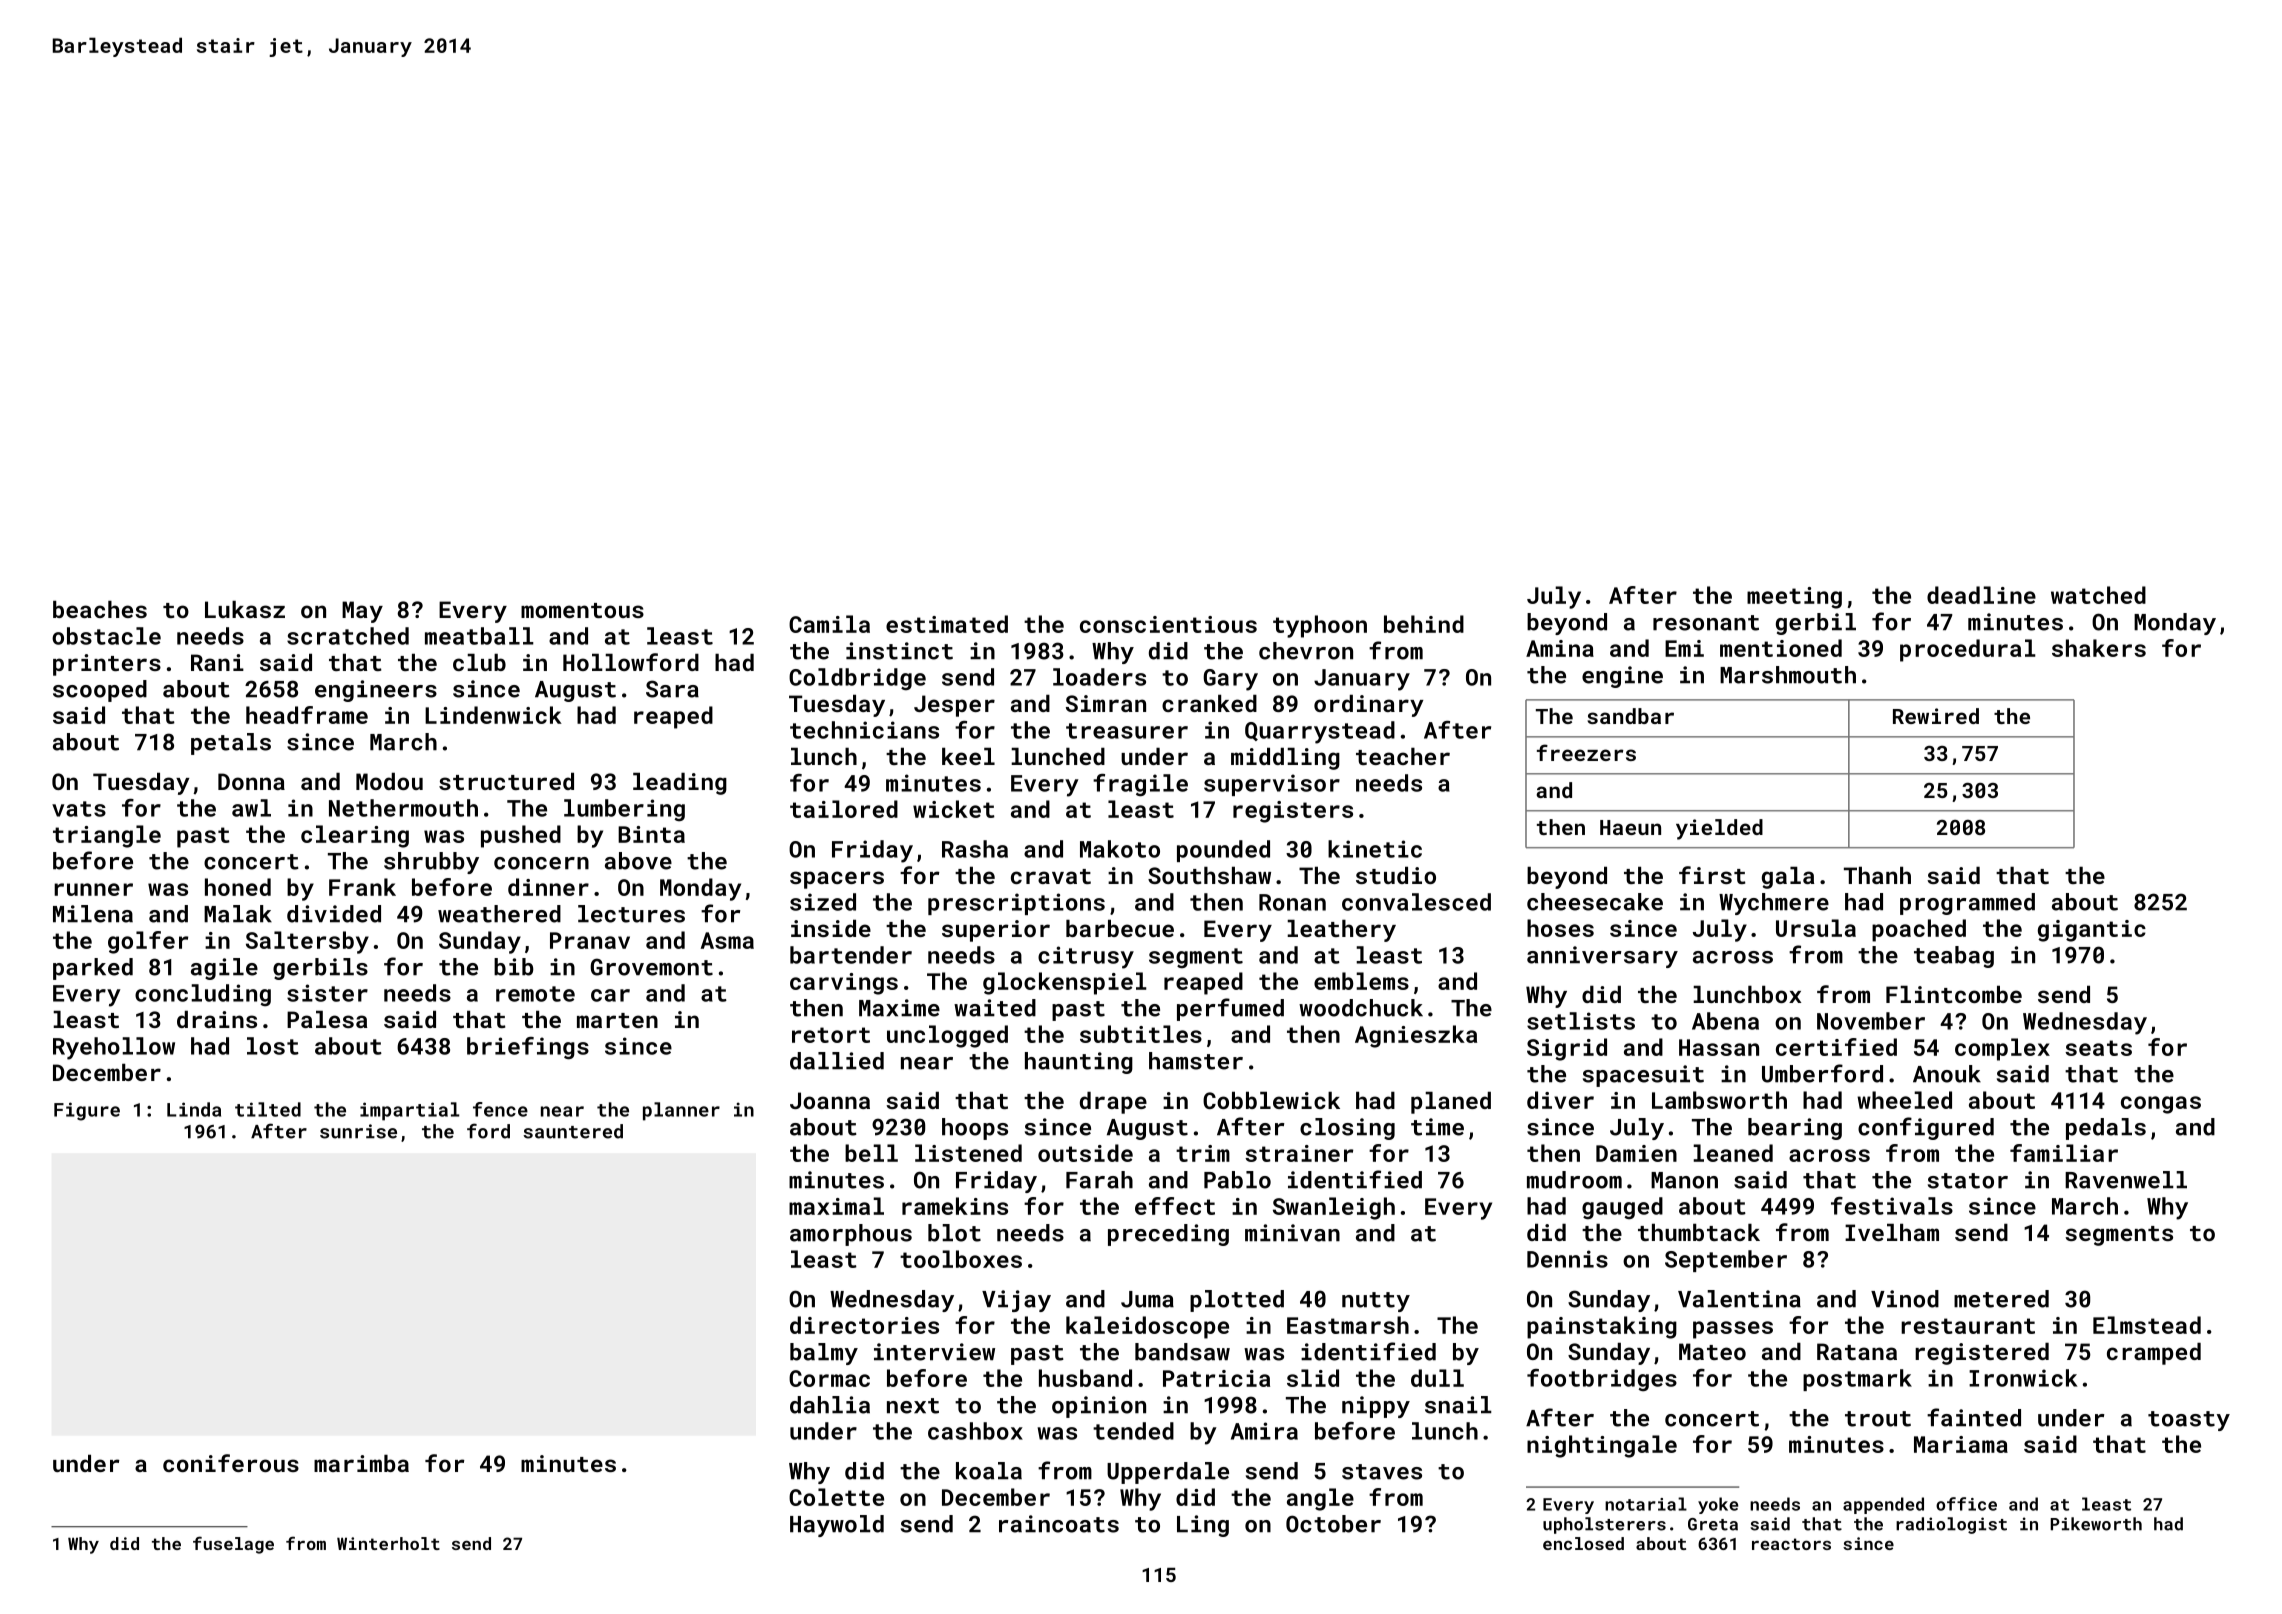  Describe the element at coordinates (358, 1131) in the document. I see `sunrise` at that location.
